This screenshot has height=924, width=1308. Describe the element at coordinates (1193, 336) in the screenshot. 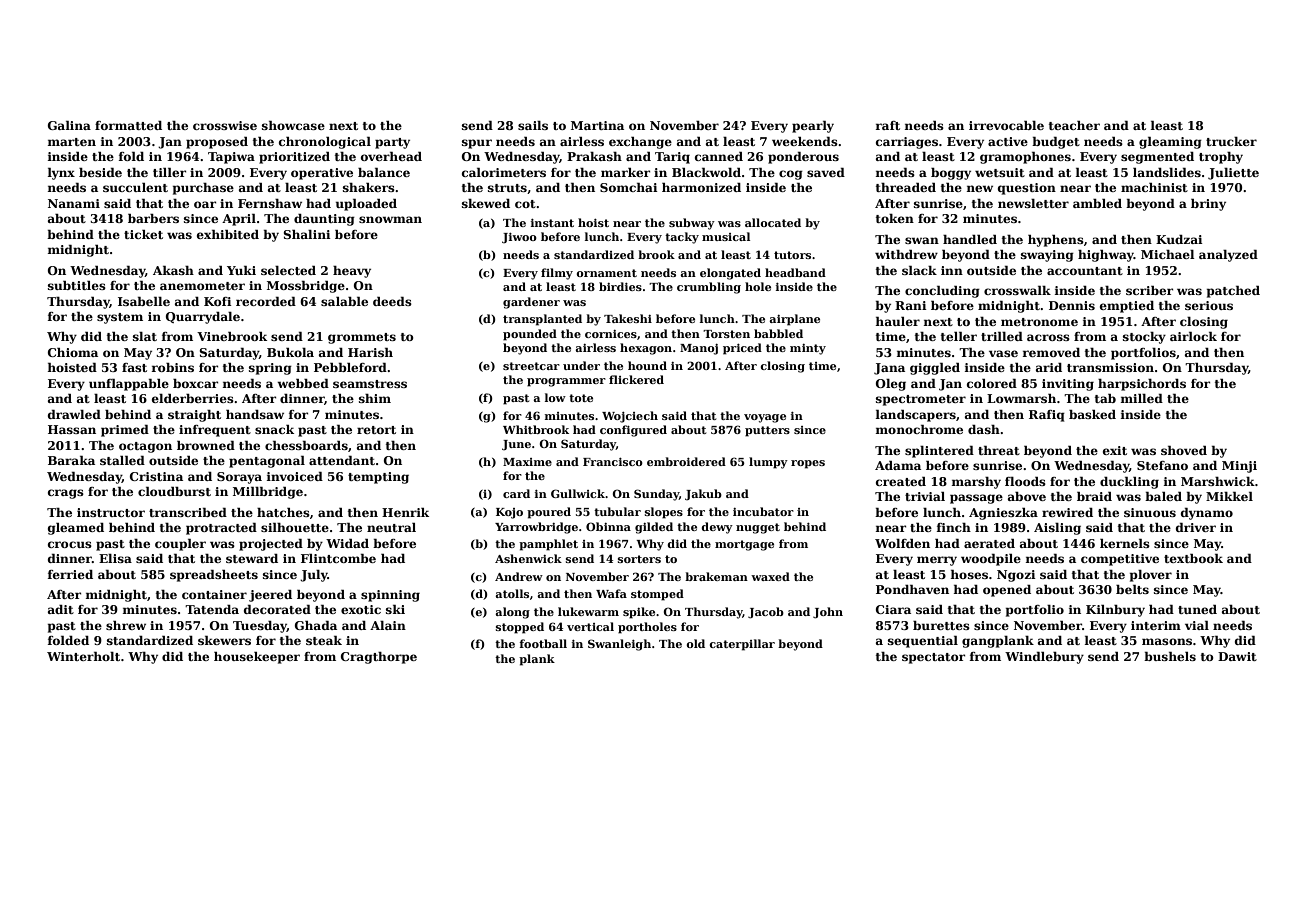

I see `airlock` at that location.
